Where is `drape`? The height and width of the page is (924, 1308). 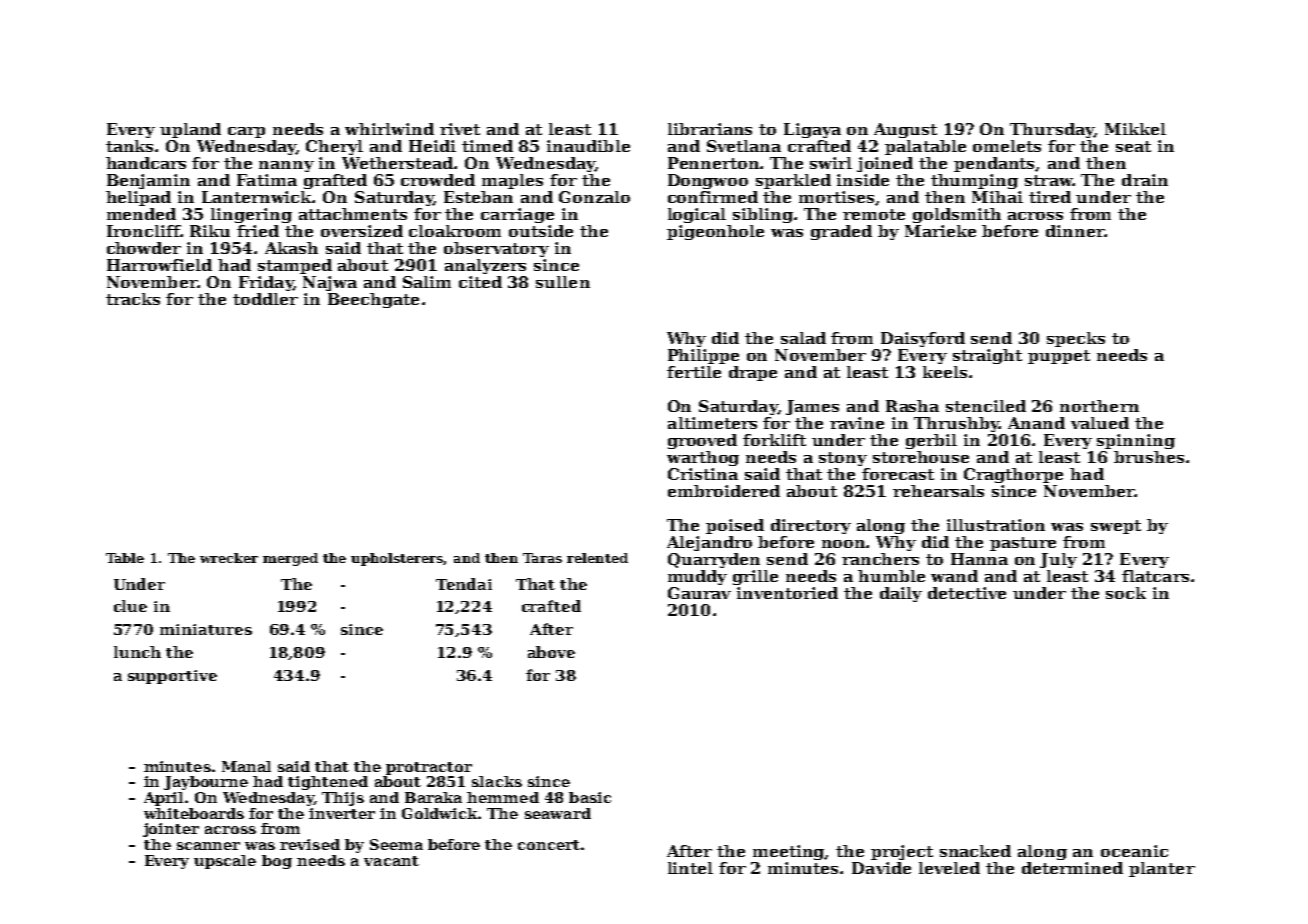
drape is located at coordinates (753, 373).
